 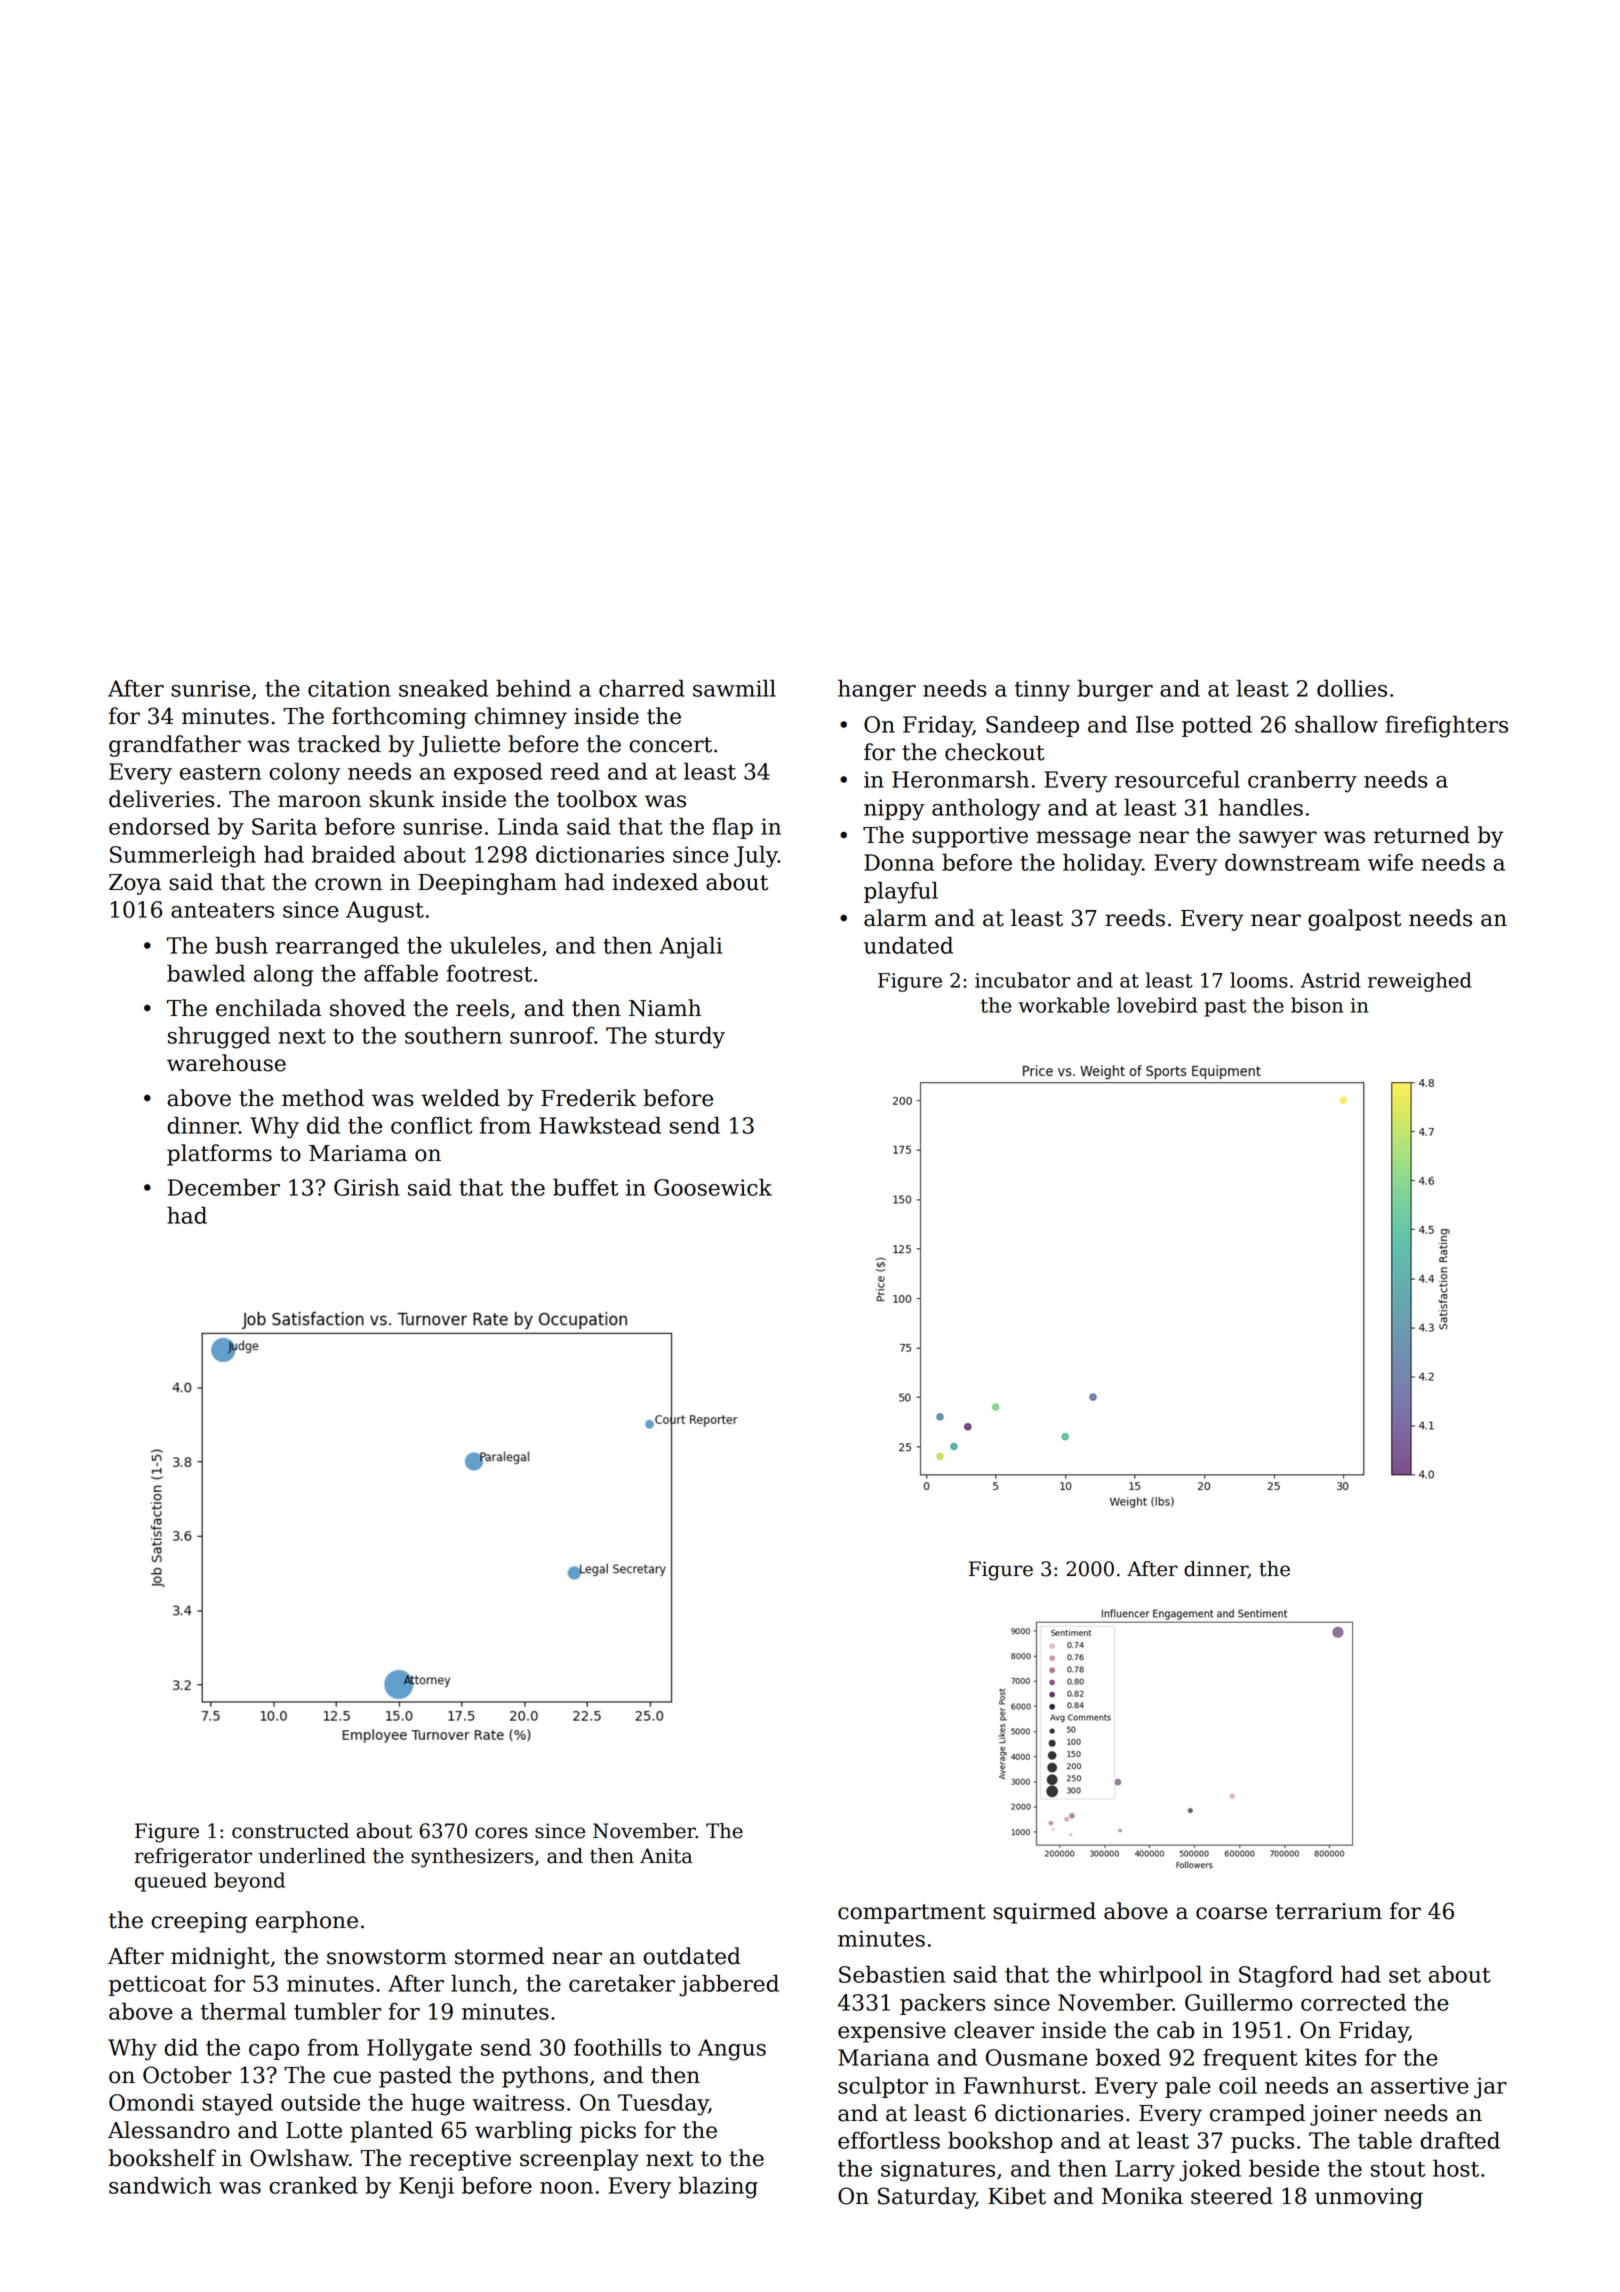 I want to click on reweighed, so click(x=1420, y=982).
